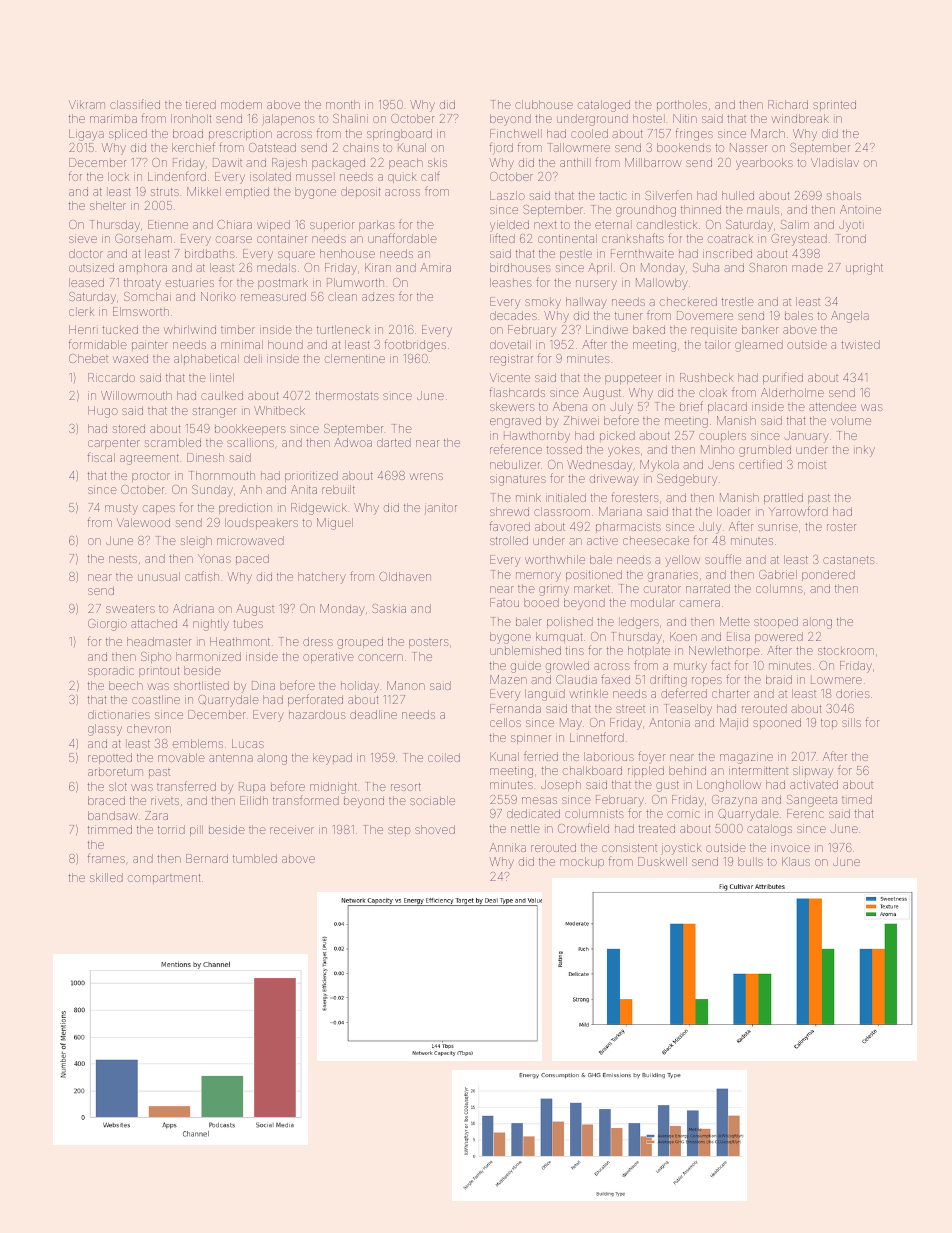 The height and width of the screenshot is (1233, 952). Describe the element at coordinates (814, 784) in the screenshot. I see `activated` at that location.
